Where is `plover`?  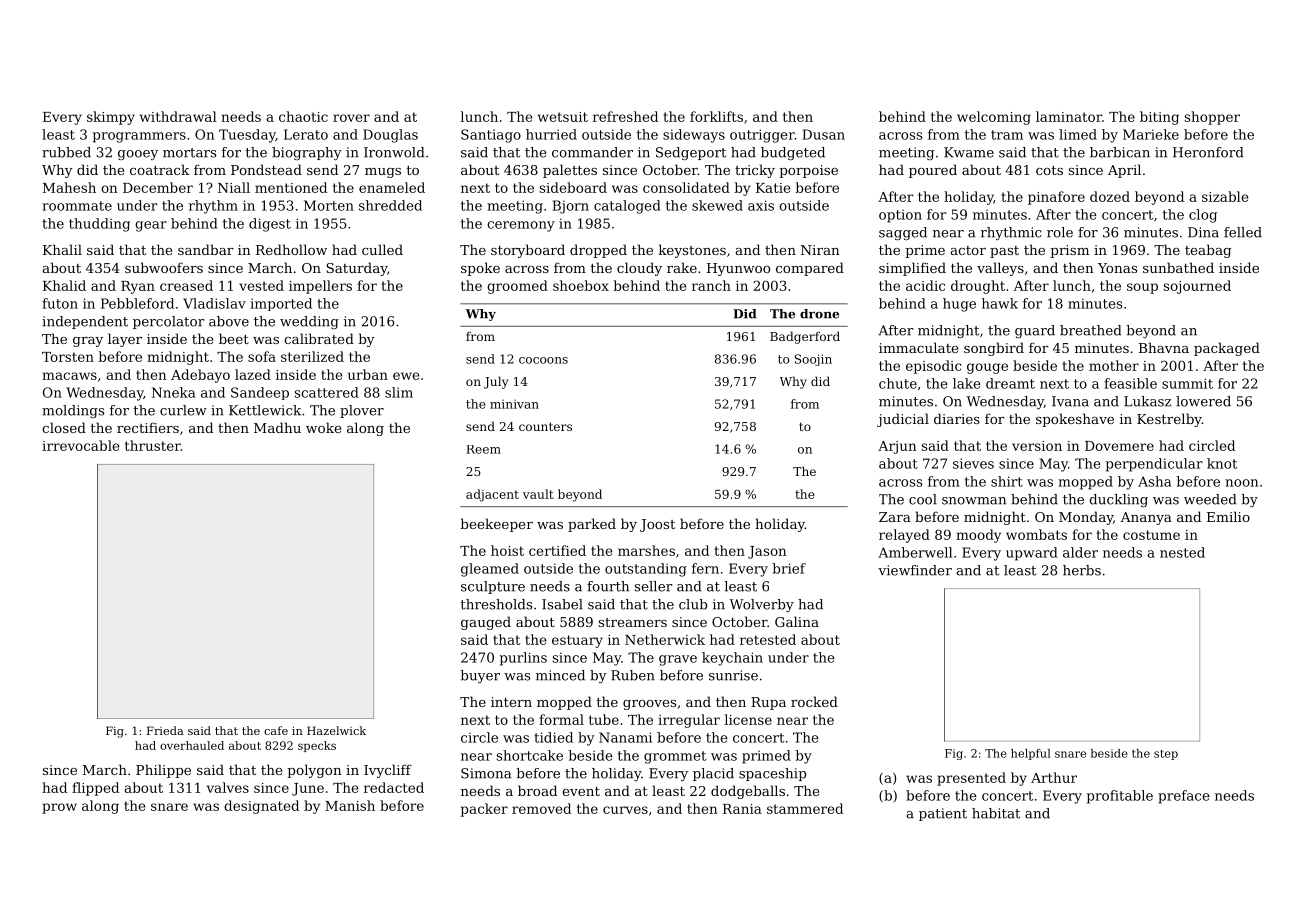
plover is located at coordinates (362, 411).
